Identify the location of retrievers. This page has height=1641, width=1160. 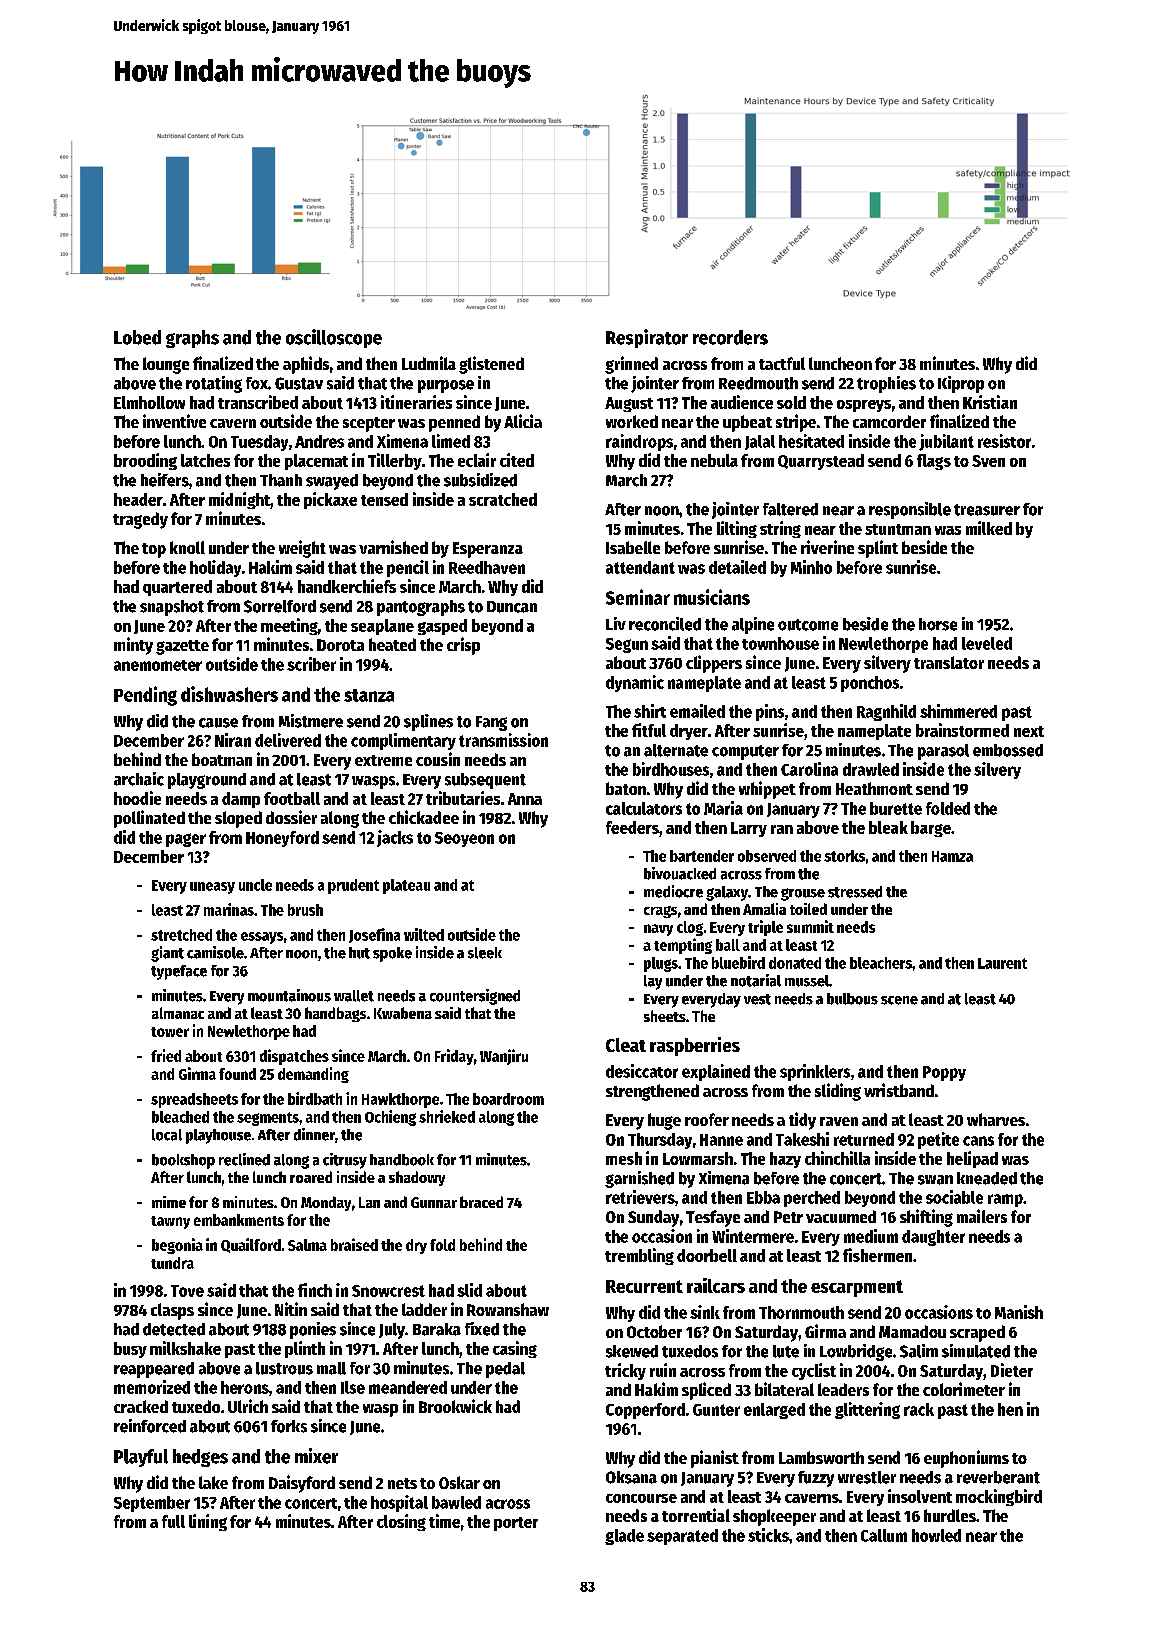
(640, 1197).
